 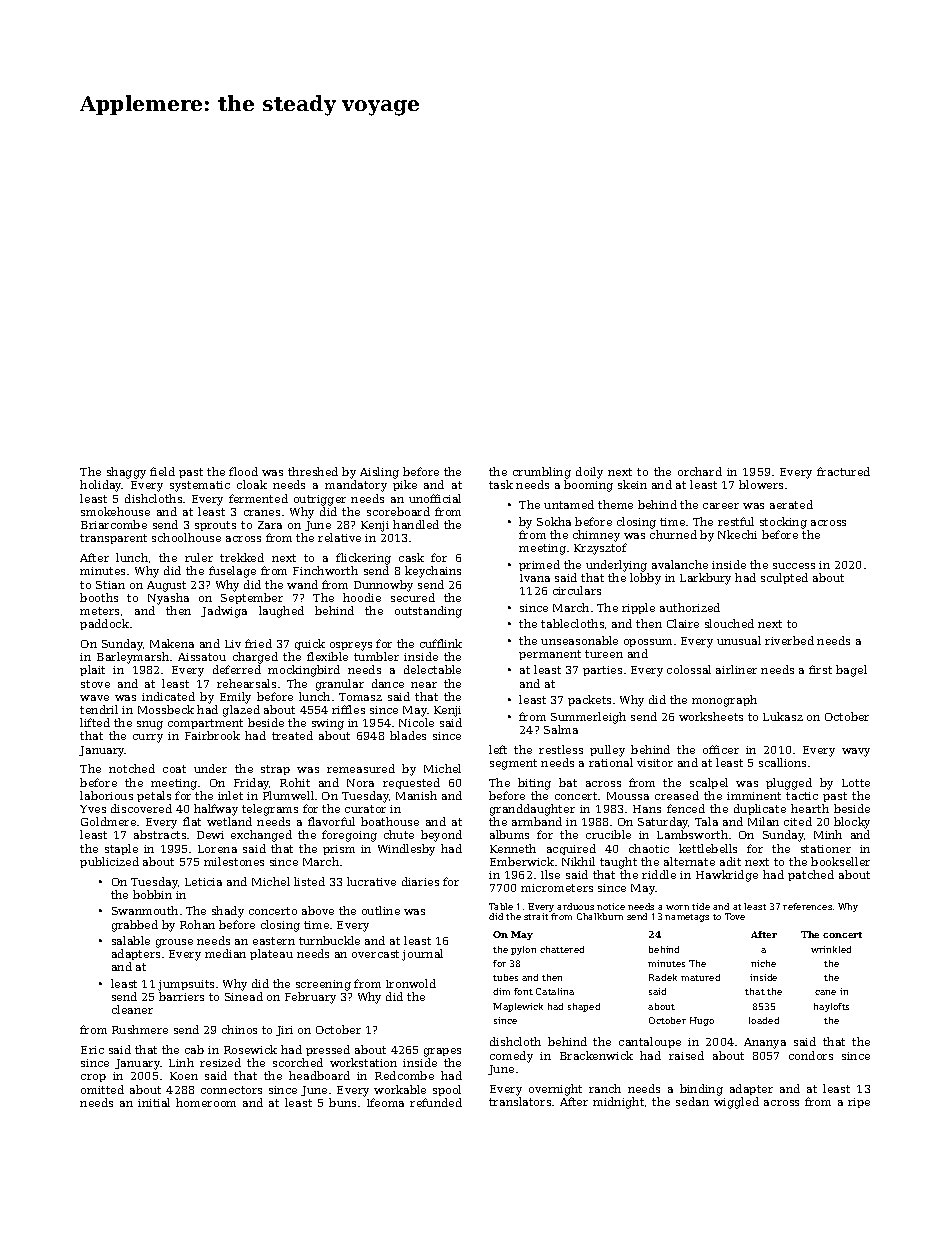 I want to click on Aisling, so click(x=379, y=473).
